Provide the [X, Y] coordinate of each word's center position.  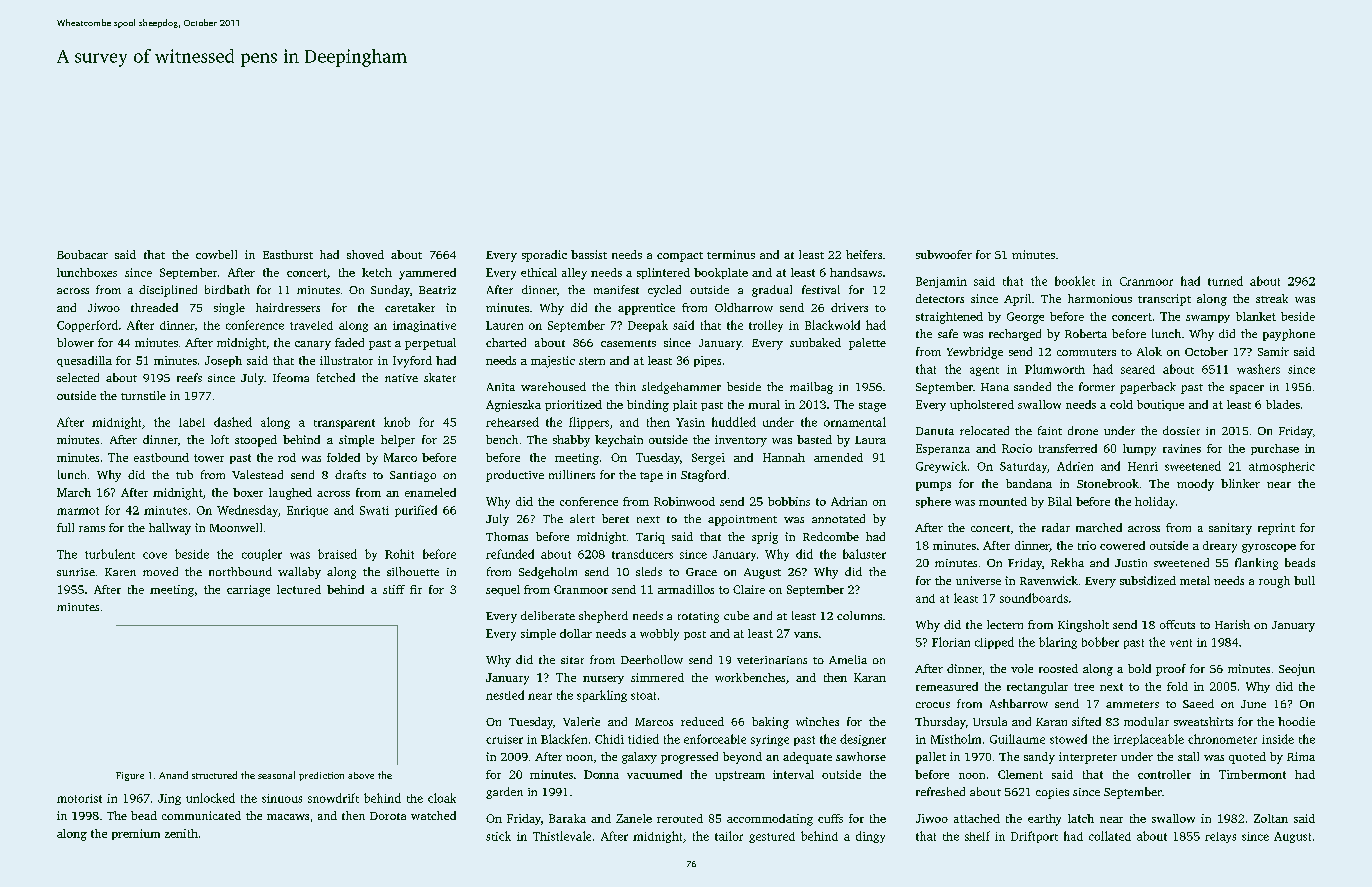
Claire [749, 589]
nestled [505, 695]
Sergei [708, 459]
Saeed [1198, 703]
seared [1138, 369]
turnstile [143, 395]
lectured [299, 589]
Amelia [848, 659]
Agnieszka [513, 406]
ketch [377, 272]
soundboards [1034, 598]
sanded [1032, 386]
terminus [731, 254]
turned [1225, 281]
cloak [442, 798]
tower [209, 458]
